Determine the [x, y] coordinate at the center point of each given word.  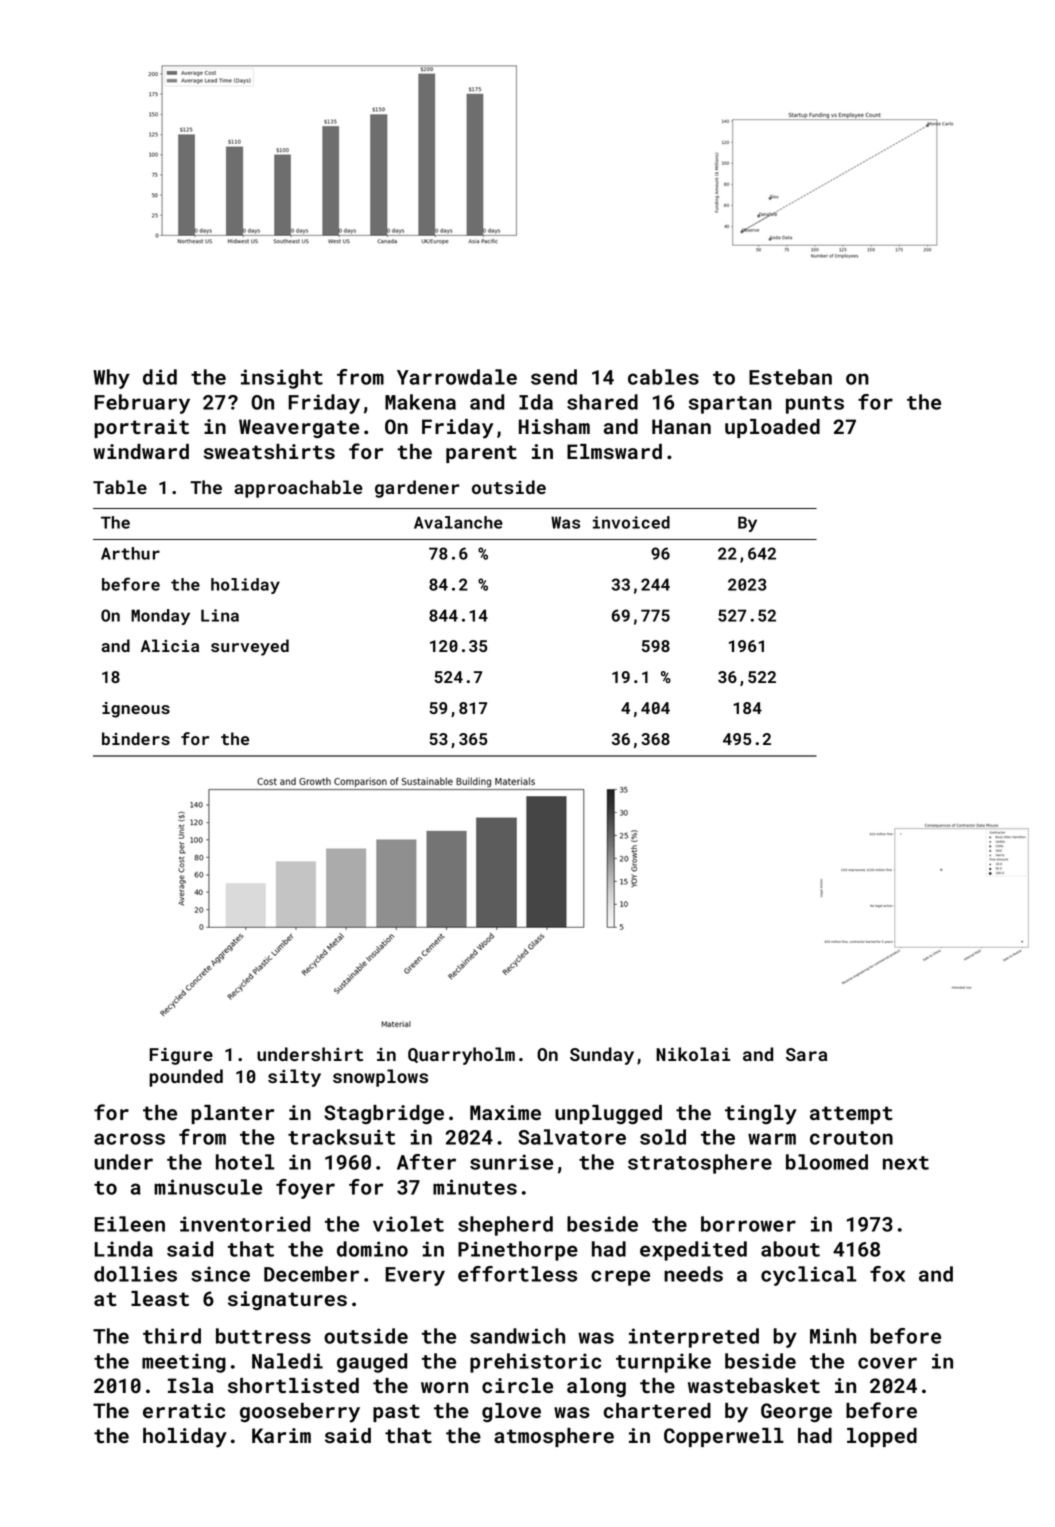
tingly [761, 1115]
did [160, 377]
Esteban [790, 377]
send [554, 377]
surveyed [250, 647]
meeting [184, 1363]
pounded [186, 1078]
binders [136, 738]
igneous [136, 710]
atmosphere [554, 1437]
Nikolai [693, 1054]
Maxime [505, 1112]
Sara [806, 1054]
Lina [220, 615]
